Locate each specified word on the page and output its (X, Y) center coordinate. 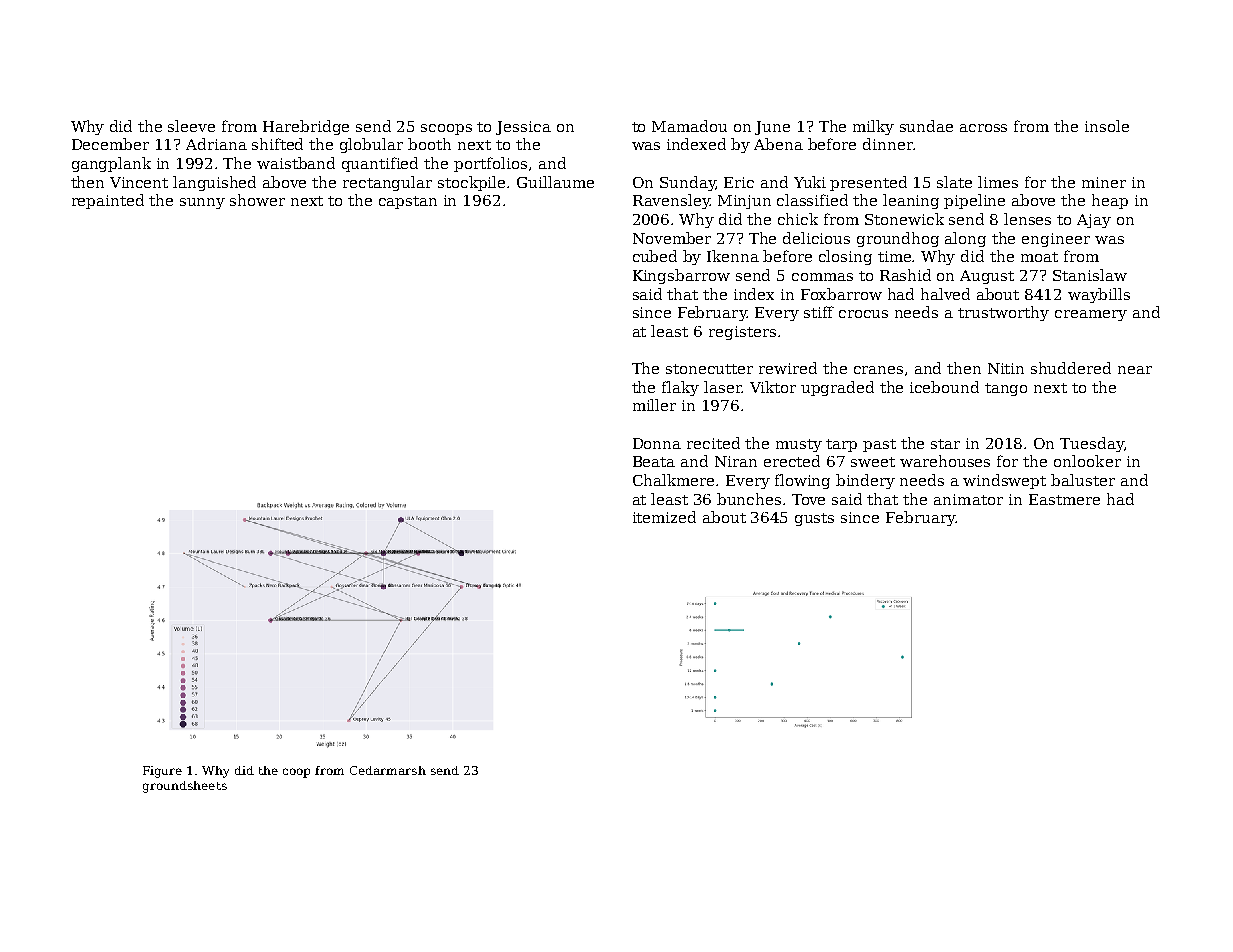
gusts (814, 519)
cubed (655, 256)
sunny (202, 203)
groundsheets (185, 787)
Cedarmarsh (388, 770)
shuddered (1071, 368)
